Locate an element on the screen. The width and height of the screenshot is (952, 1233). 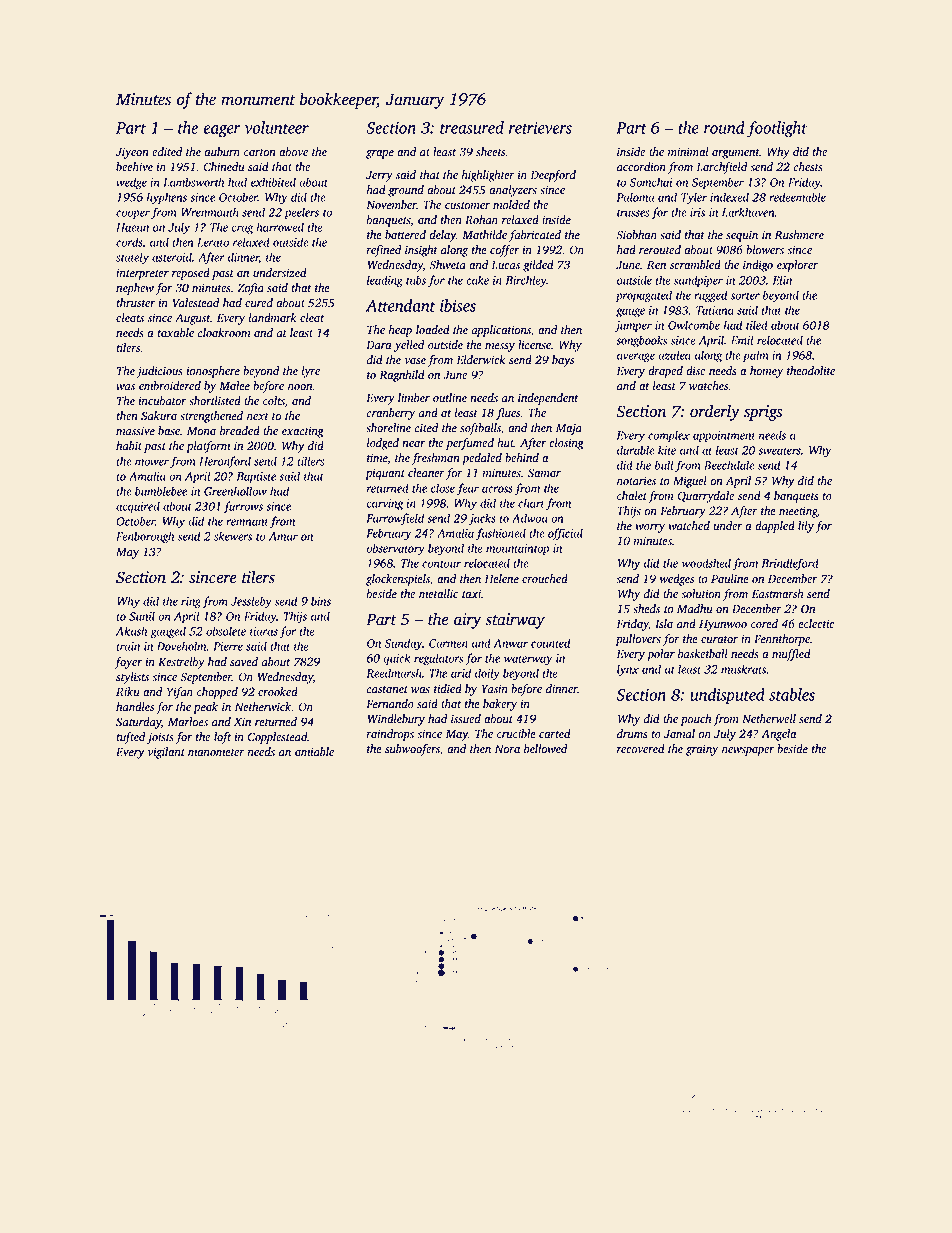
volunteer is located at coordinates (277, 127).
